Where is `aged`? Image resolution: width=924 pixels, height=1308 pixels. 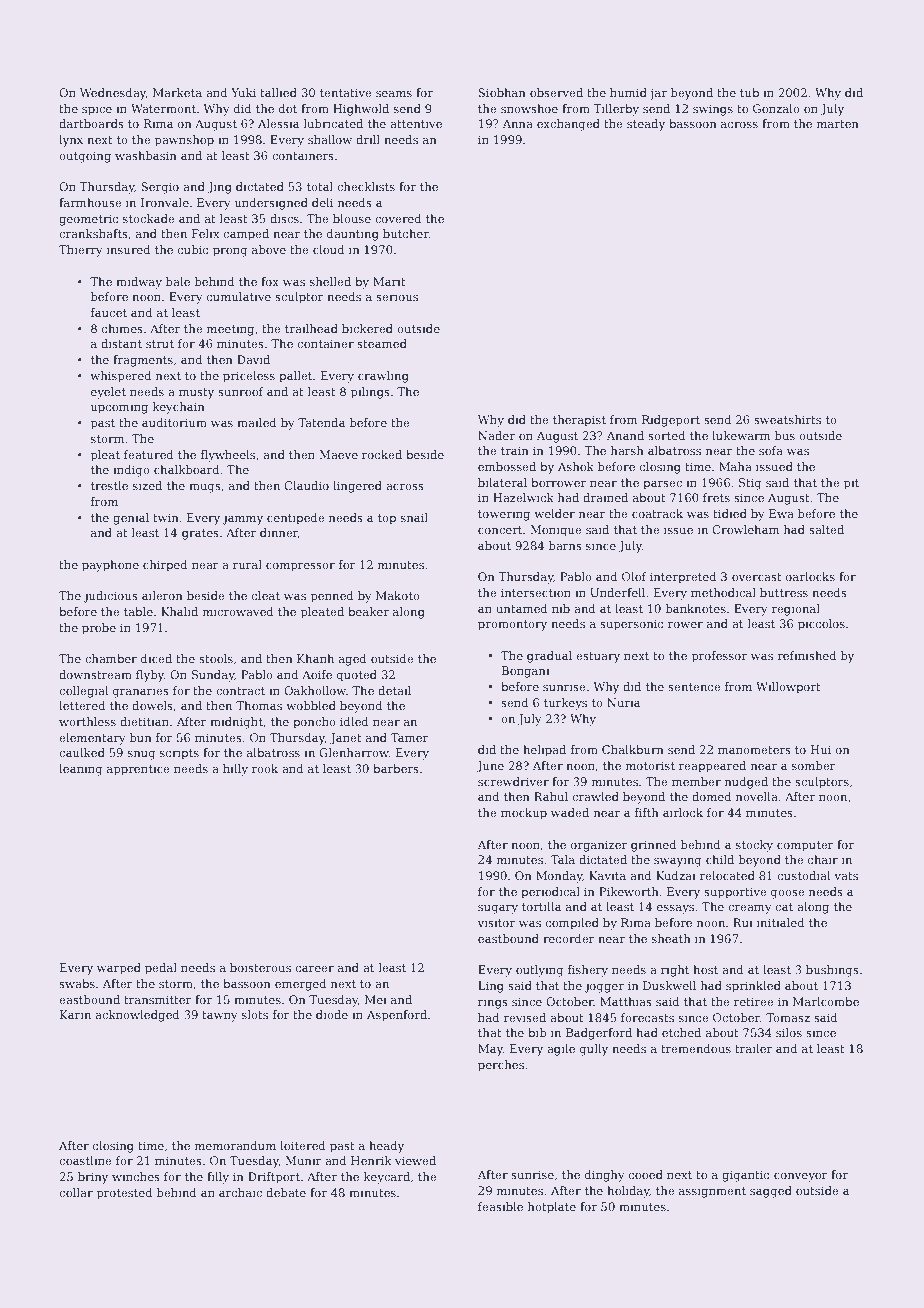 aged is located at coordinates (353, 660).
